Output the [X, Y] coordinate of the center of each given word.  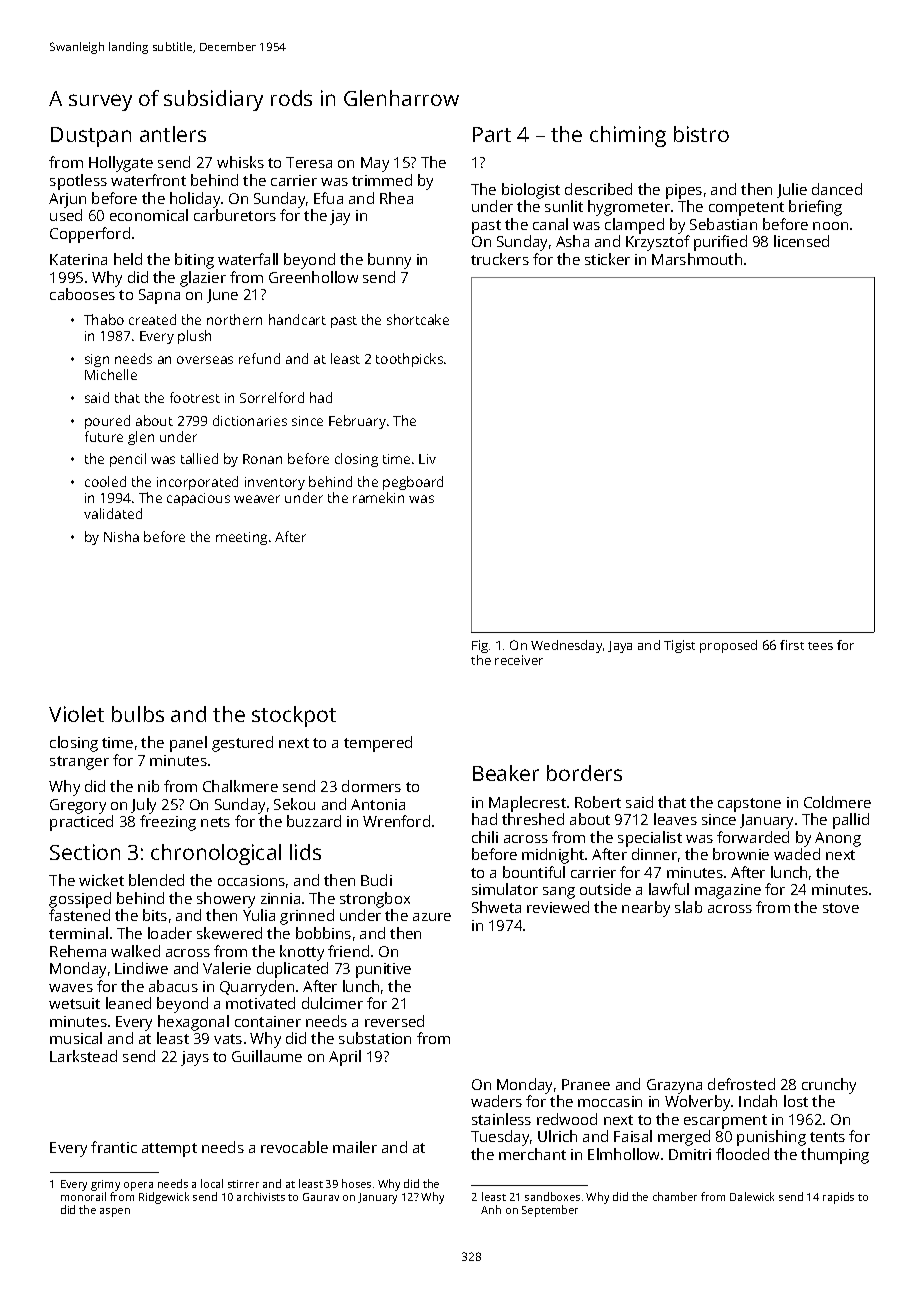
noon [830, 226]
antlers [173, 134]
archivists [261, 1196]
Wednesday [566, 646]
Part [492, 134]
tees [820, 646]
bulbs [138, 714]
